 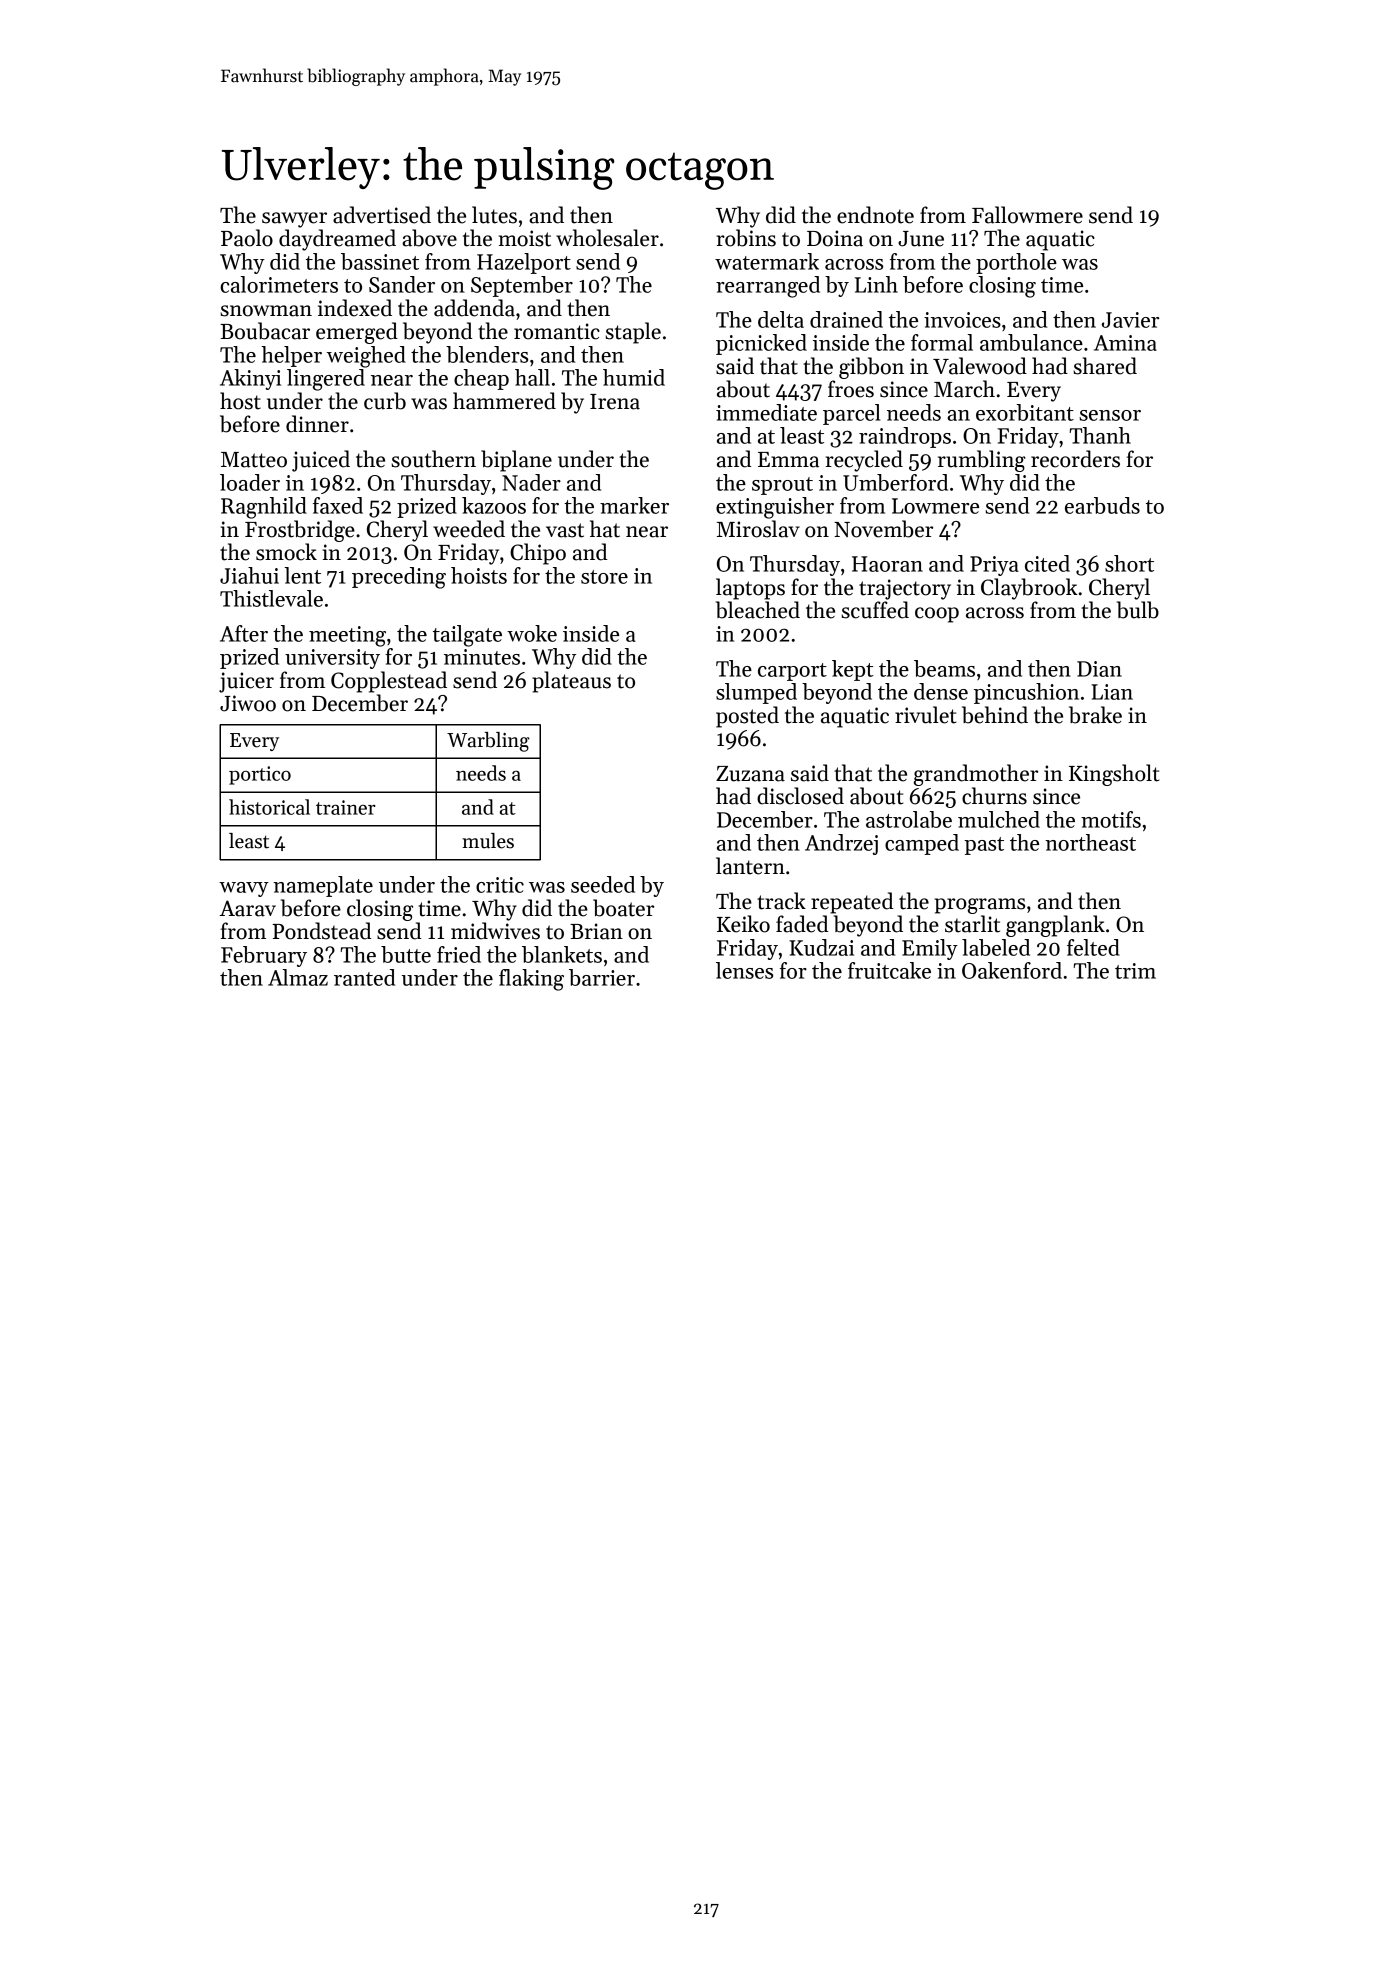 What do you see at coordinates (634, 505) in the screenshot?
I see `marker` at bounding box center [634, 505].
